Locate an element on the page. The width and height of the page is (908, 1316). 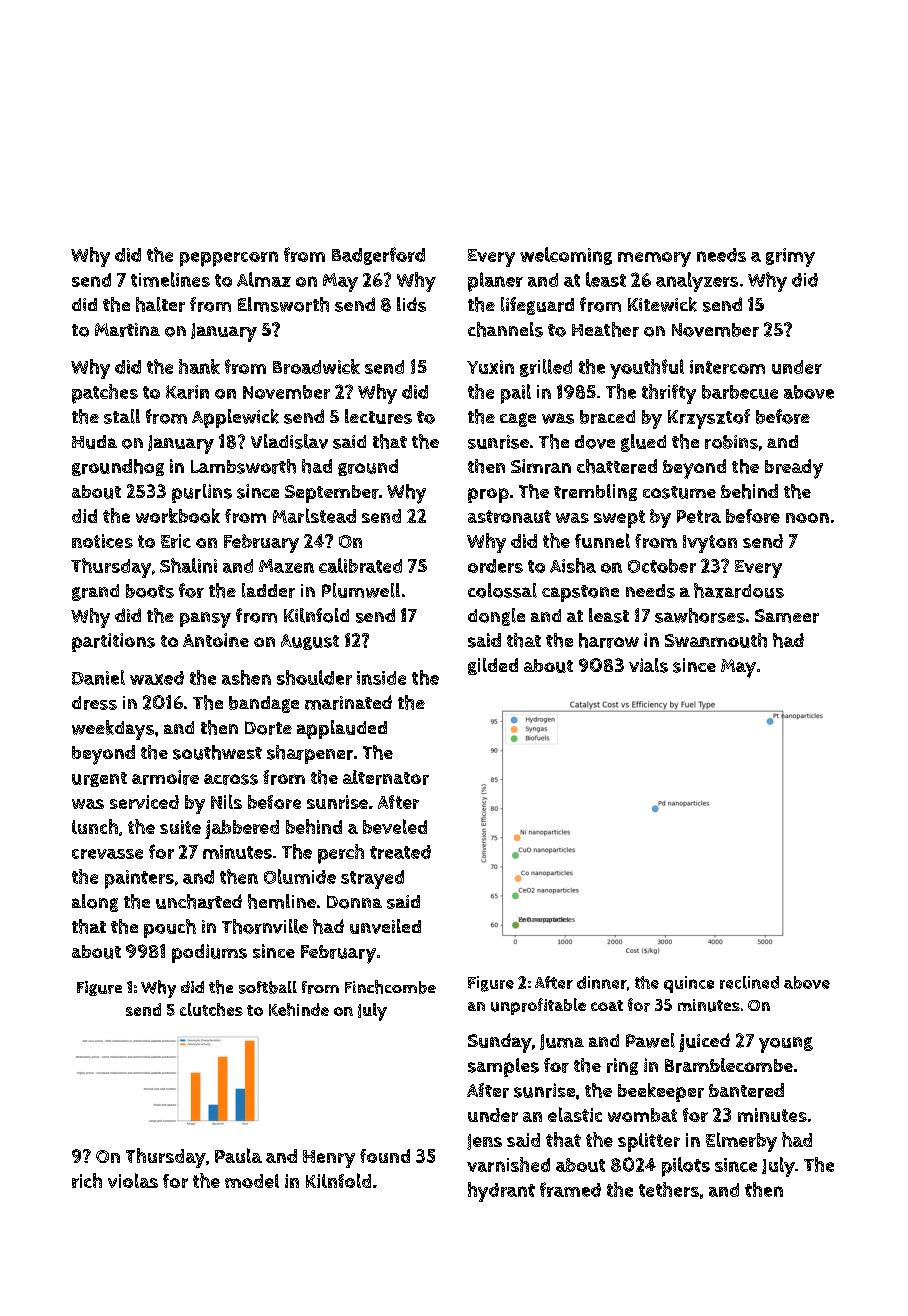
model is located at coordinates (252, 1181).
